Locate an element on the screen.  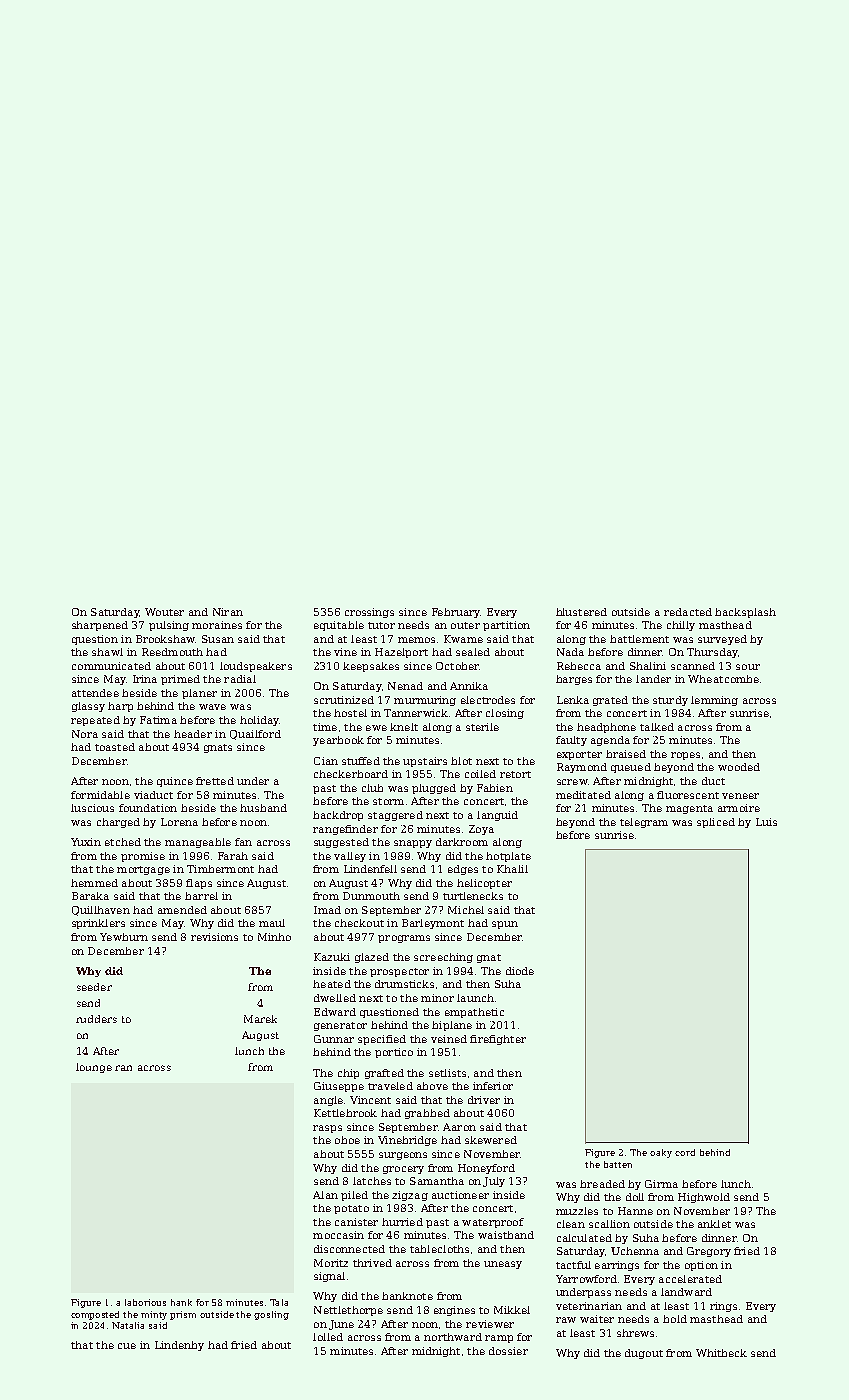
lounge is located at coordinates (94, 1068).
